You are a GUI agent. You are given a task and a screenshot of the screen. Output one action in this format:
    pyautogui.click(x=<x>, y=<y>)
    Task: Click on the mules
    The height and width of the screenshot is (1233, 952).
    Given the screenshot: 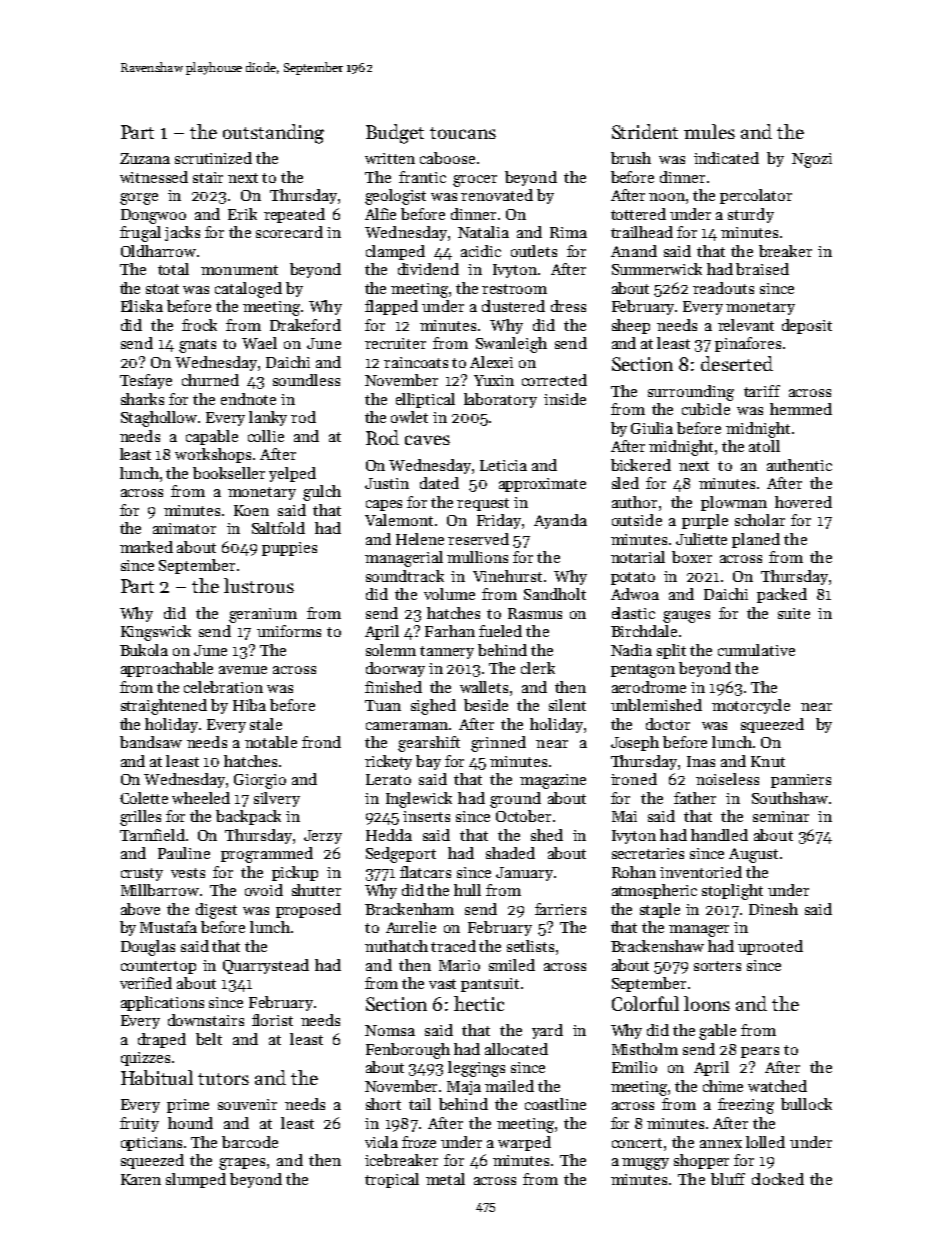 What is the action you would take?
    pyautogui.click(x=709, y=131)
